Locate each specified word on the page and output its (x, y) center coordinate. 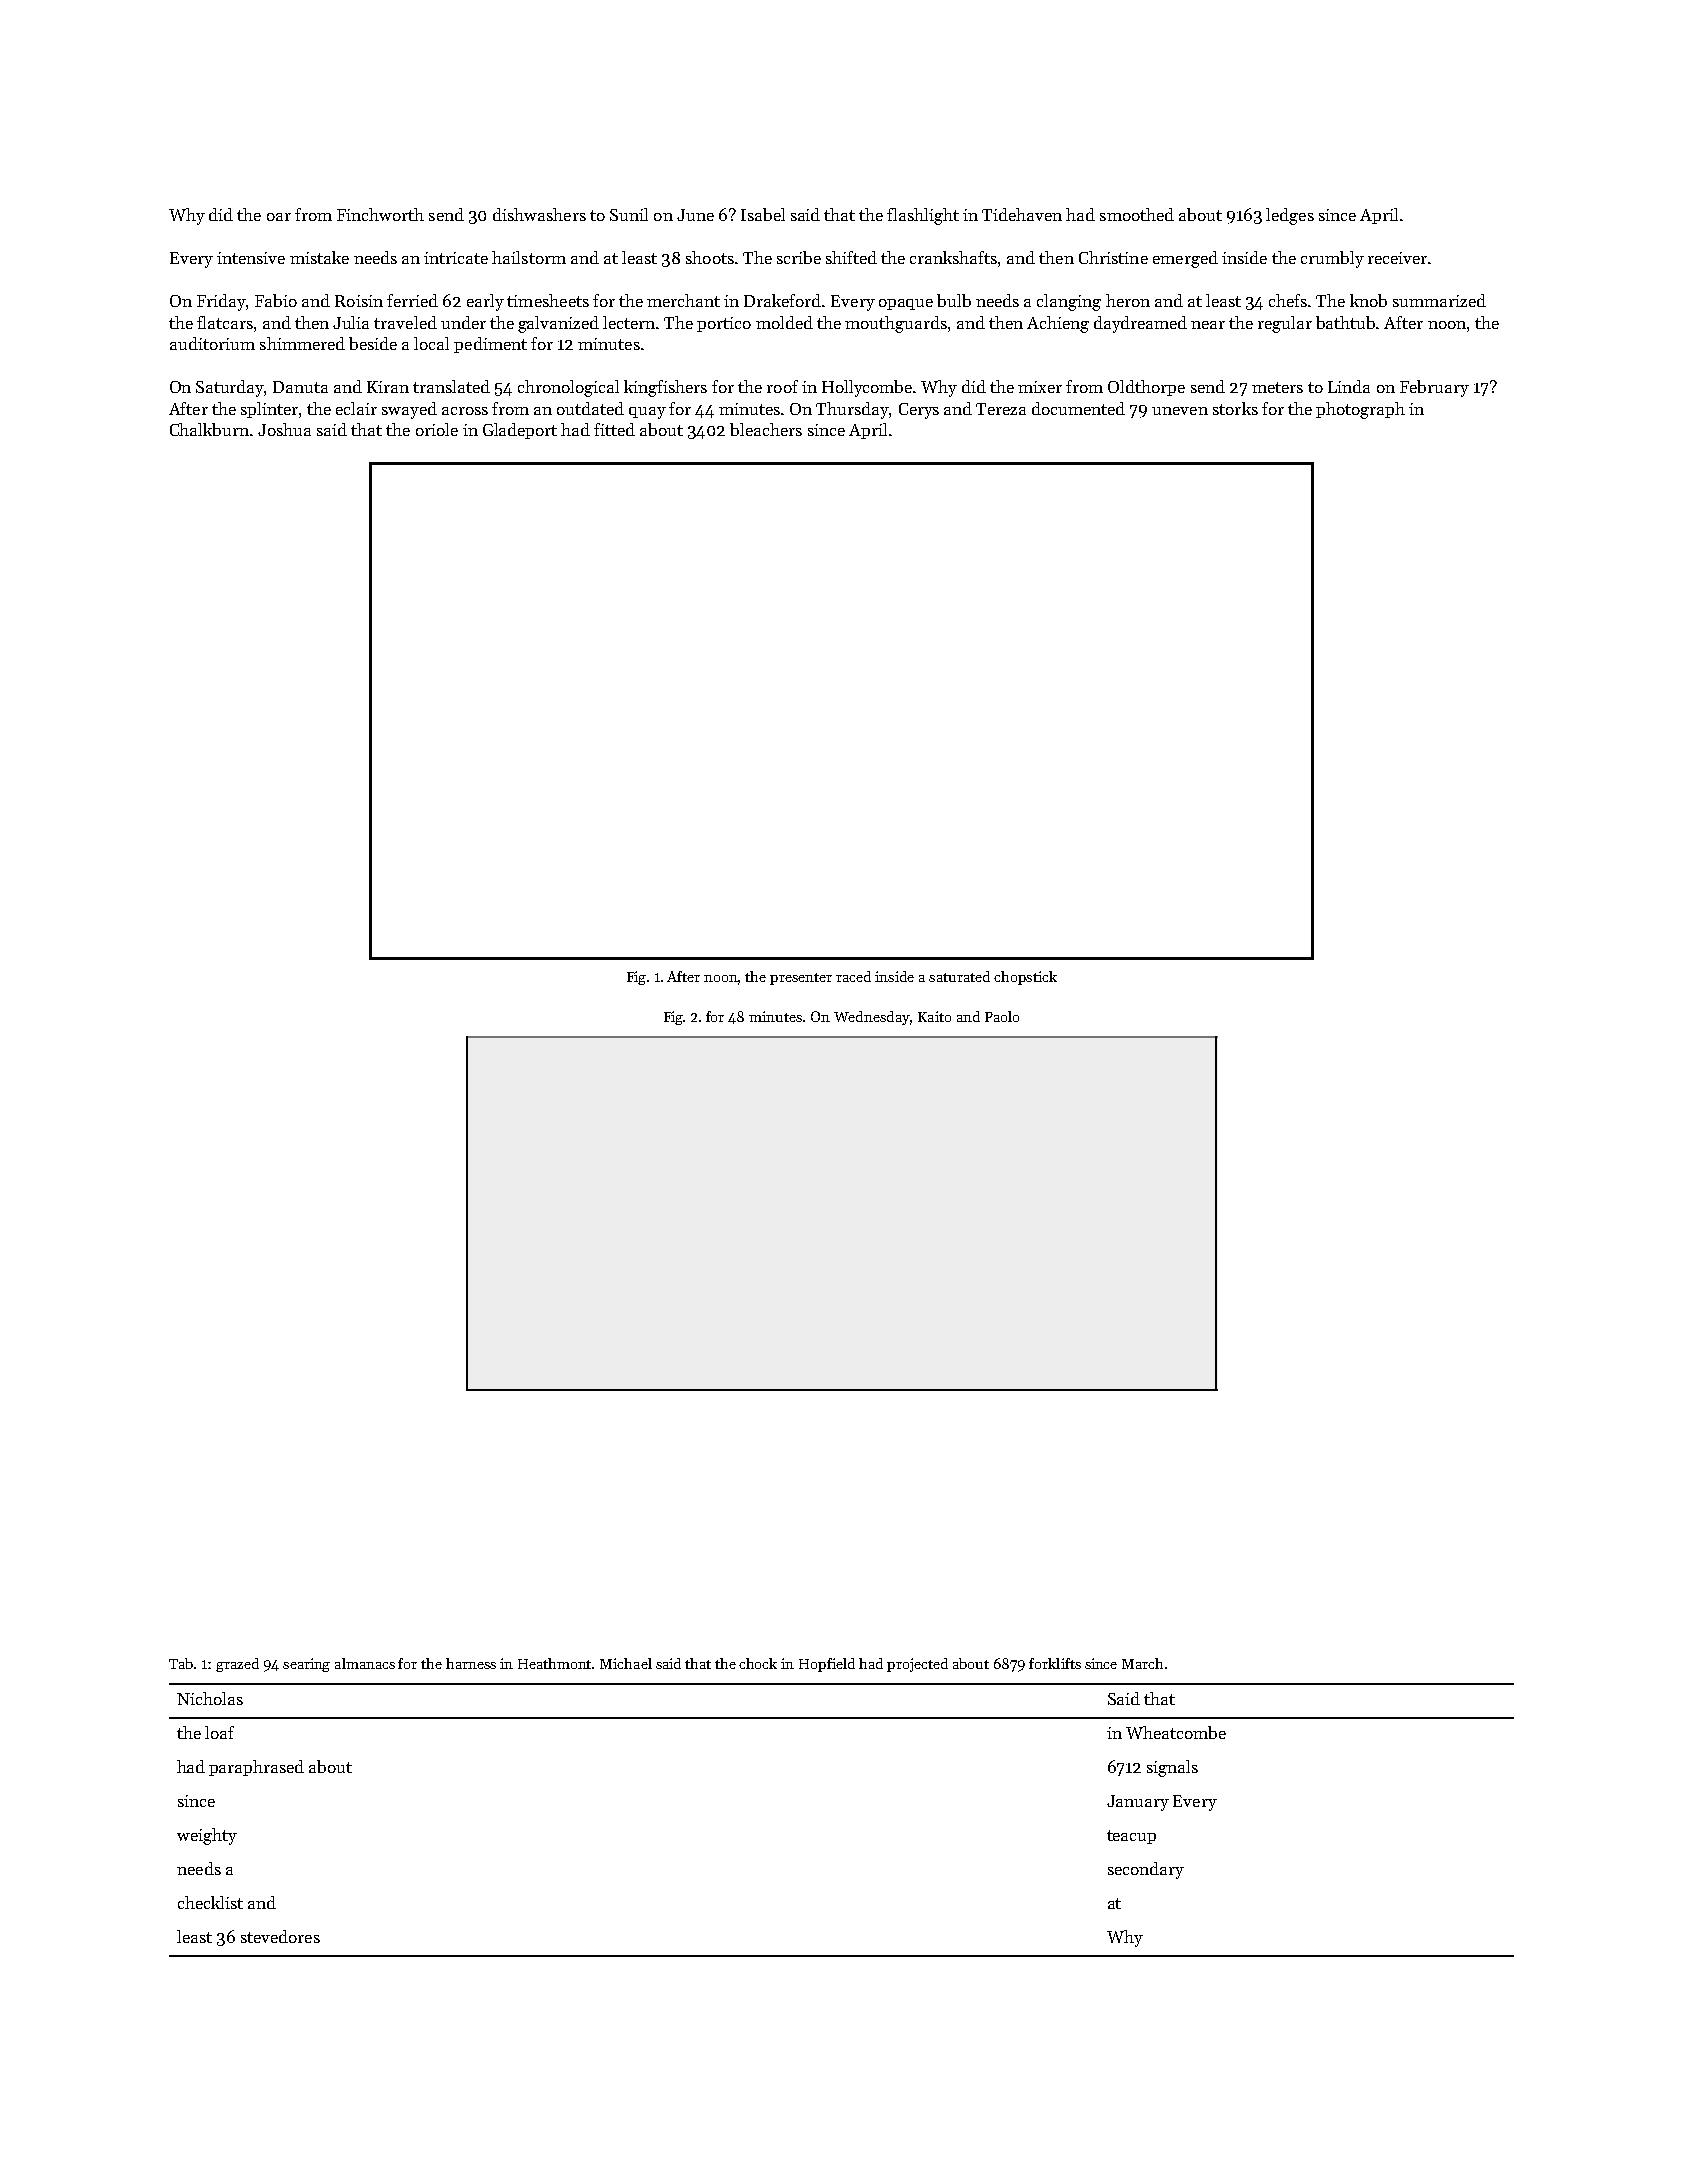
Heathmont (555, 1663)
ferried (412, 300)
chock (758, 1663)
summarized (1439, 300)
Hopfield (827, 1665)
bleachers (766, 429)
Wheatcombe (1176, 1732)
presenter (801, 979)
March (1142, 1663)
